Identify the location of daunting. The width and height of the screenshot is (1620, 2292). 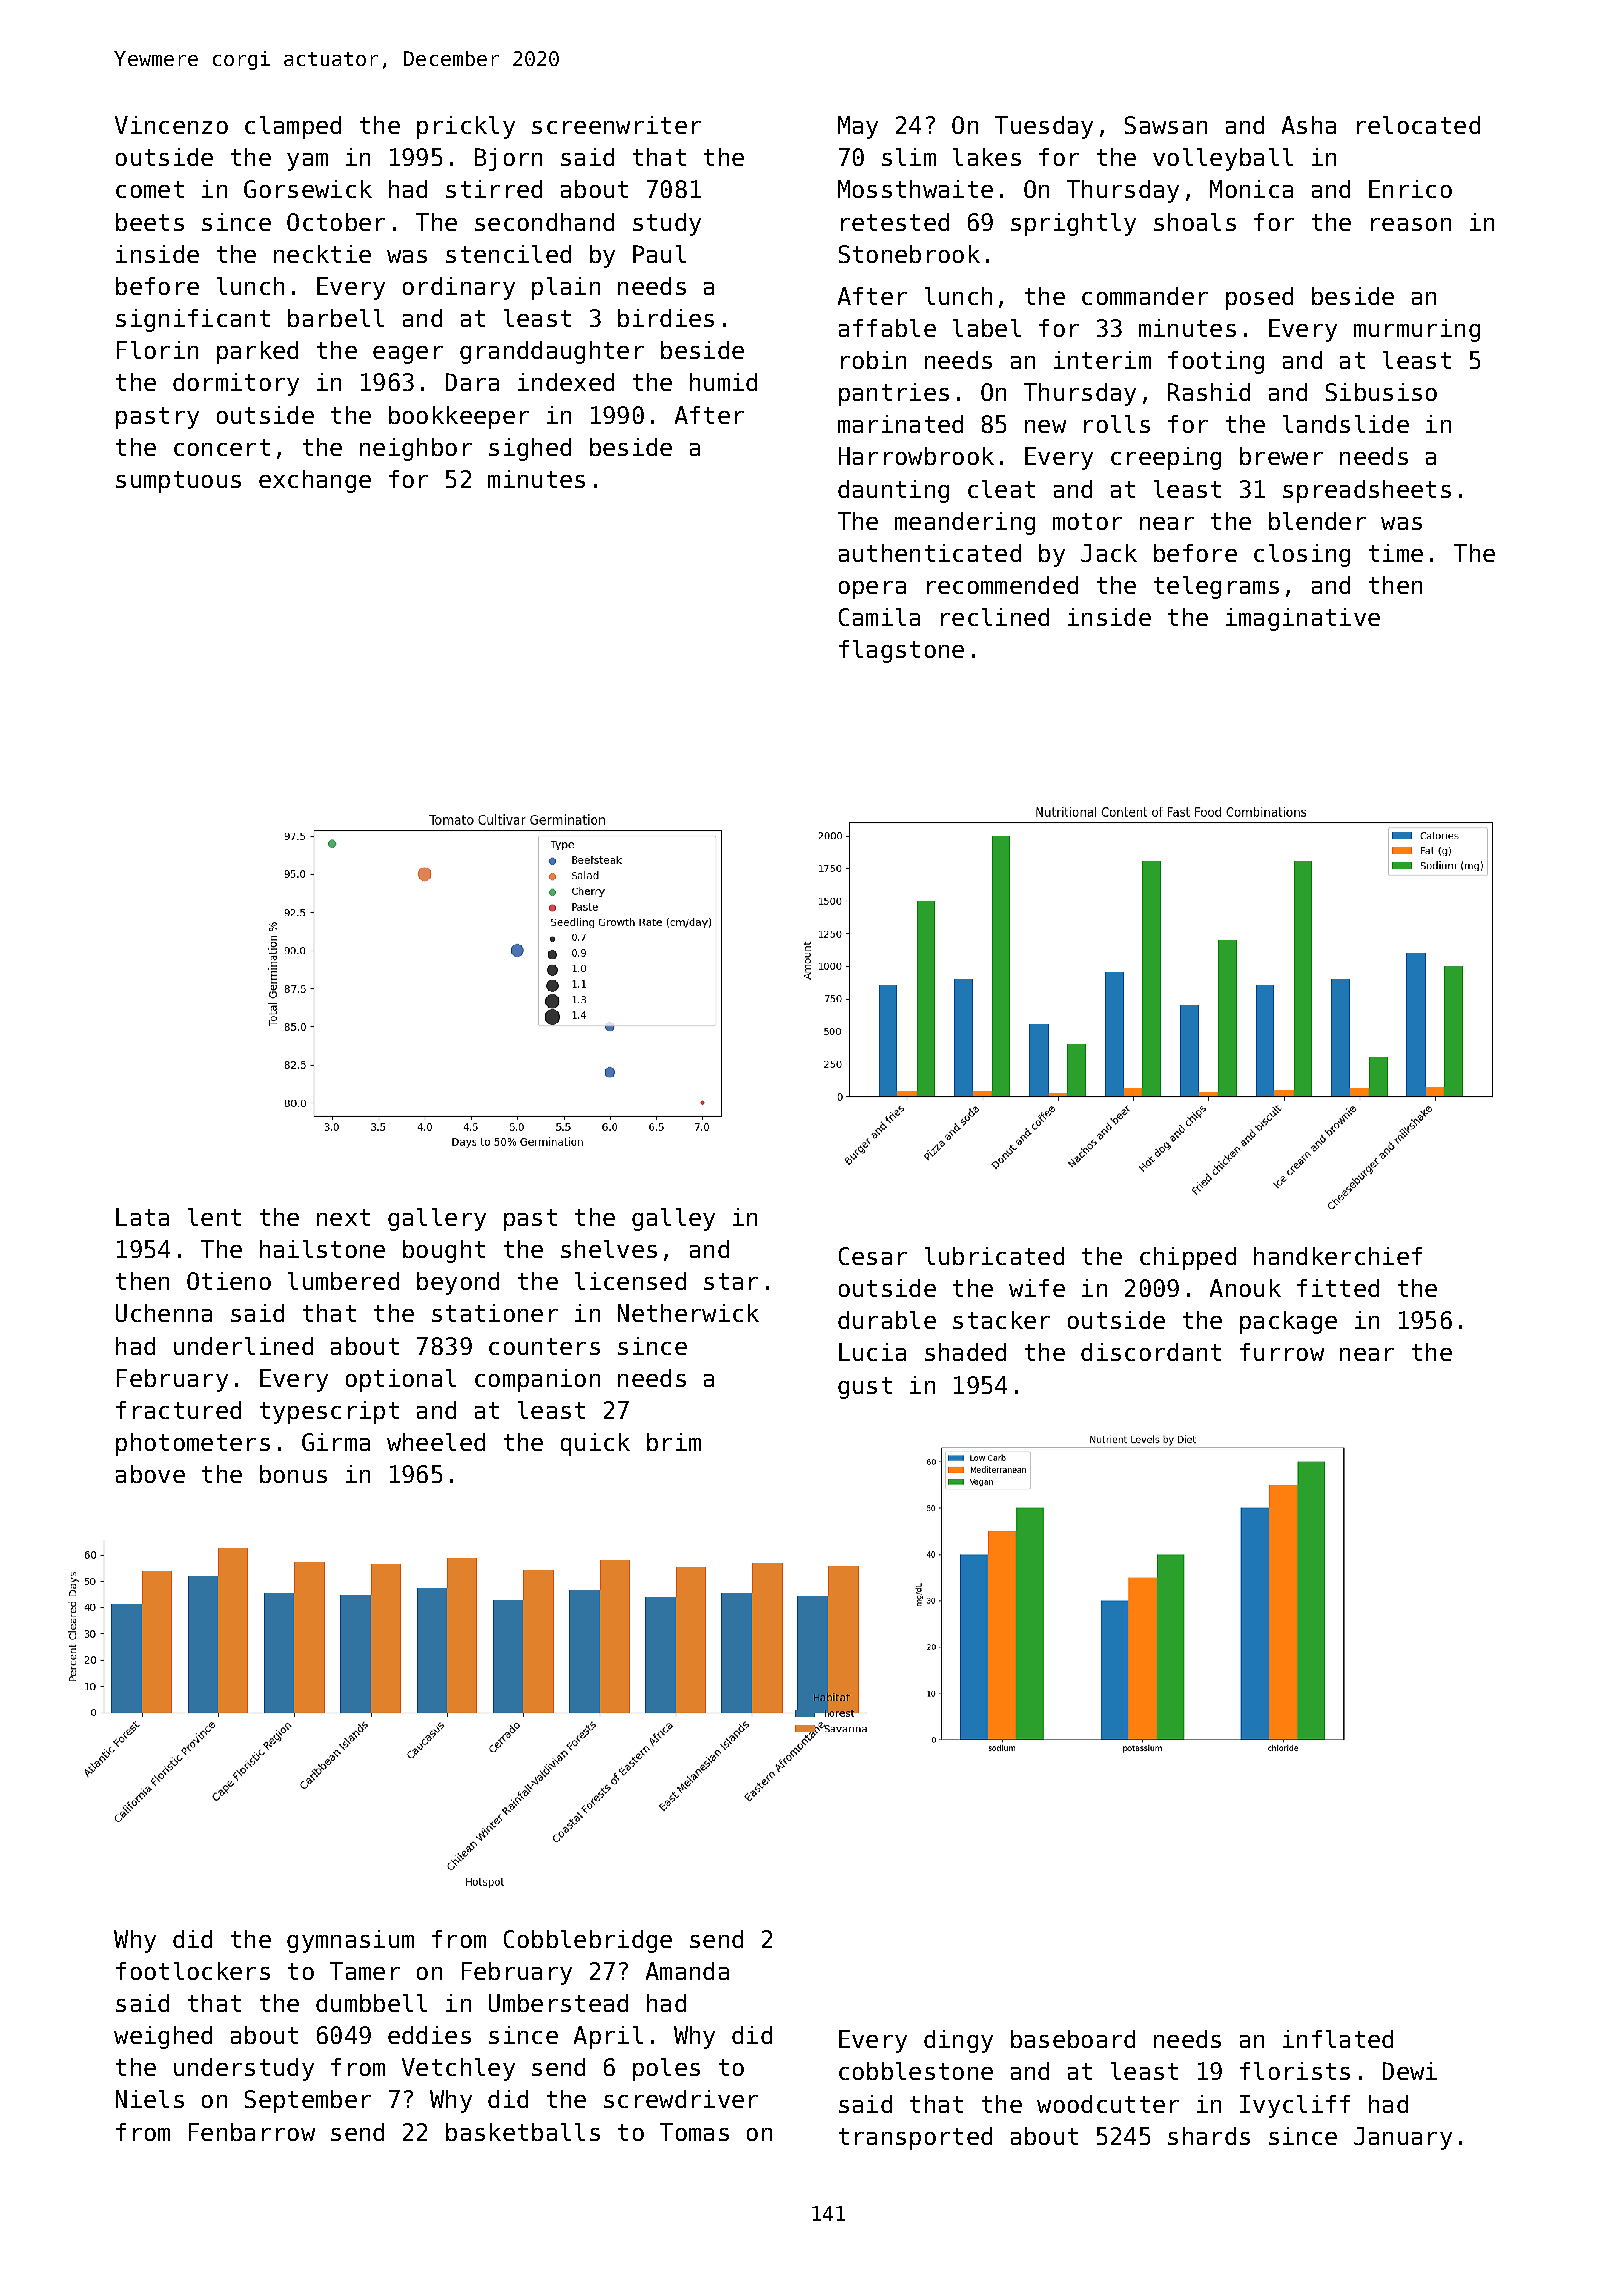
(893, 491).
